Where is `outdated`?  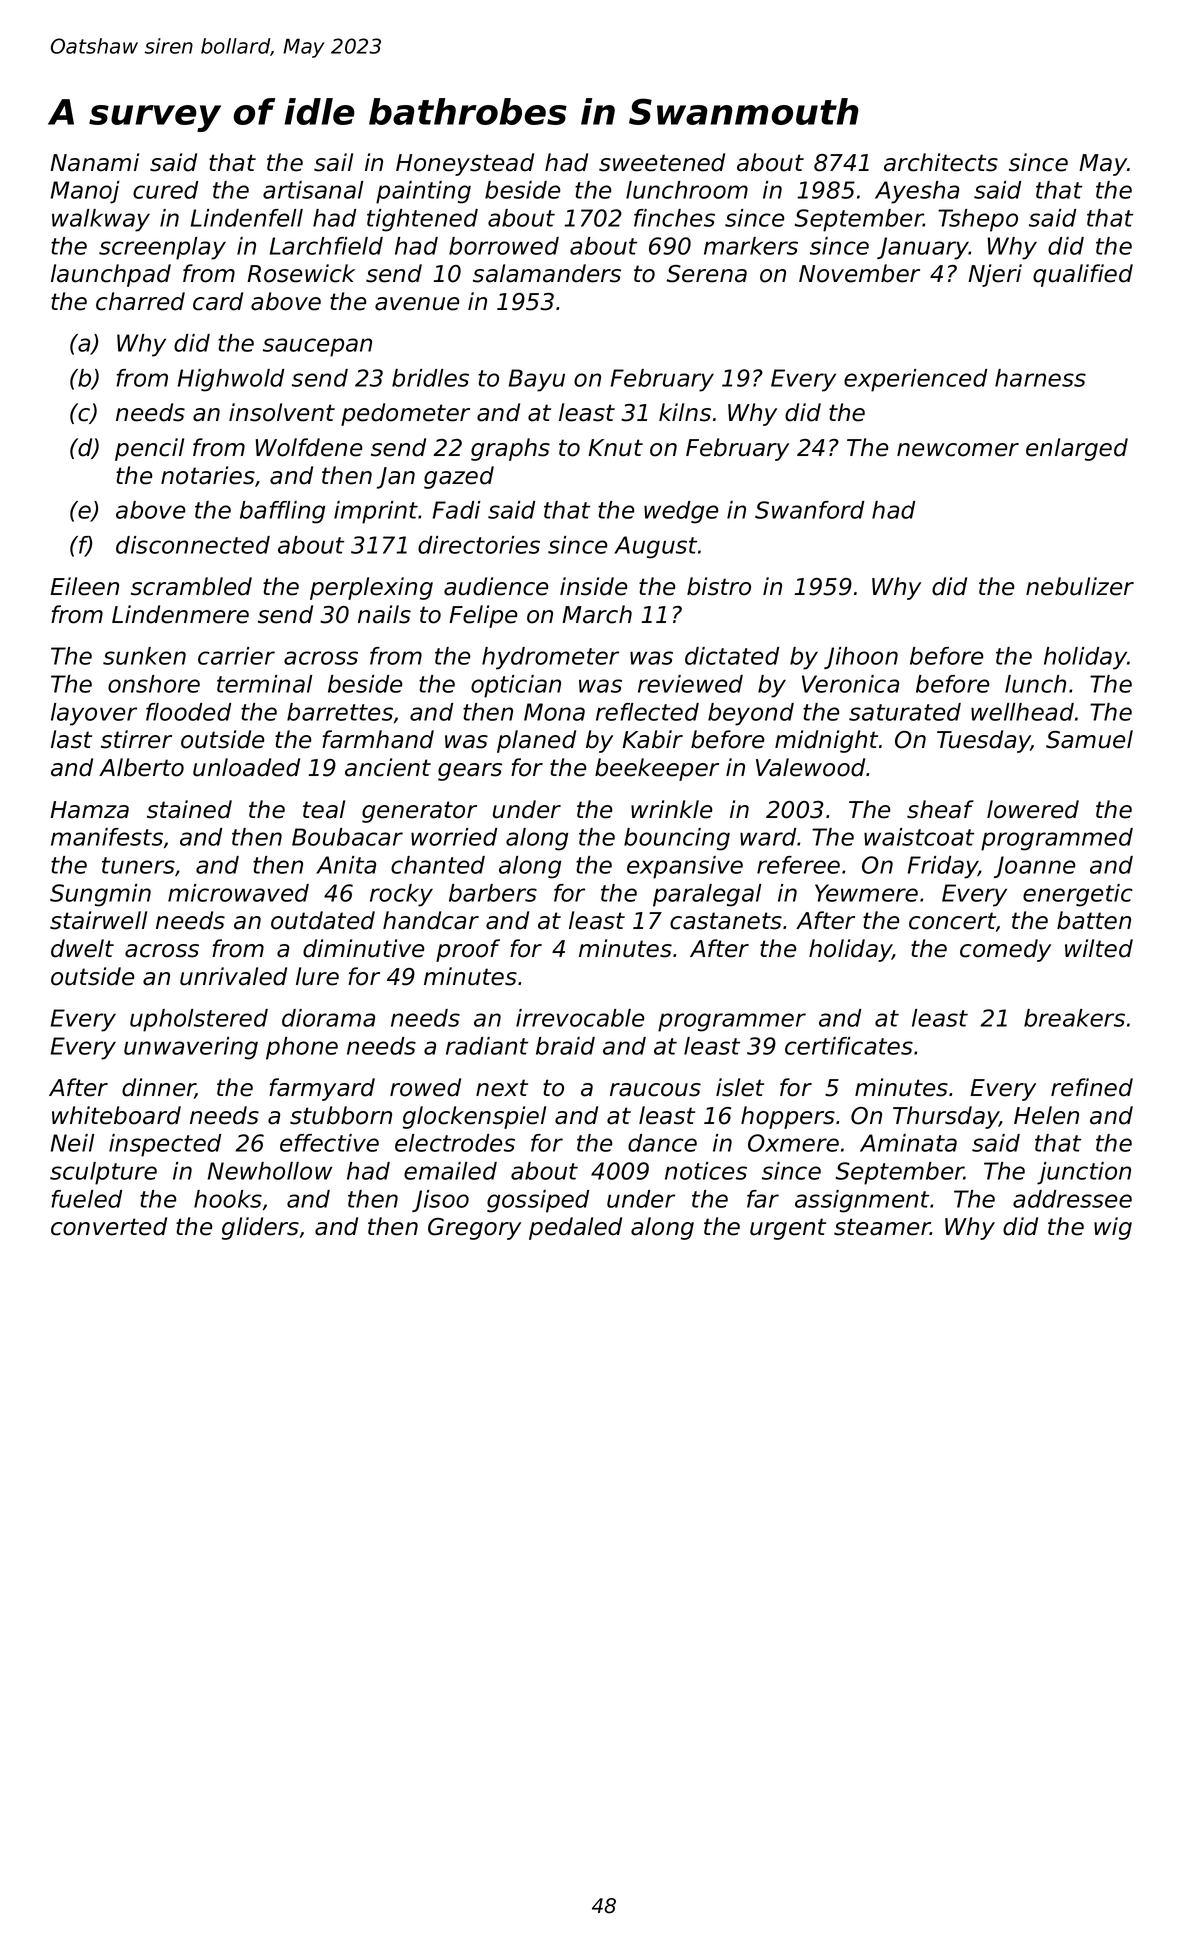
outdated is located at coordinates (323, 920).
